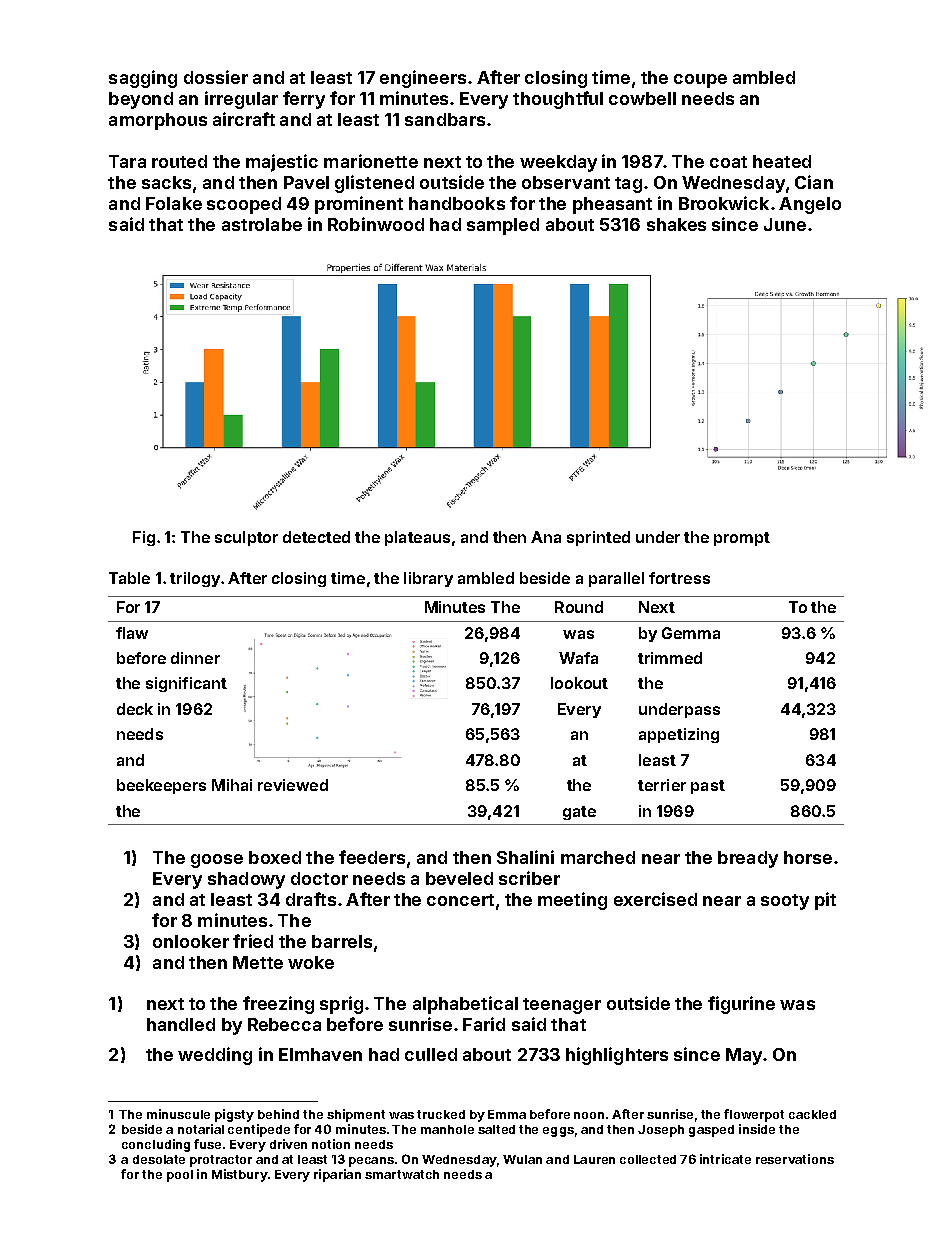  What do you see at coordinates (293, 785) in the screenshot?
I see `reviewed` at bounding box center [293, 785].
